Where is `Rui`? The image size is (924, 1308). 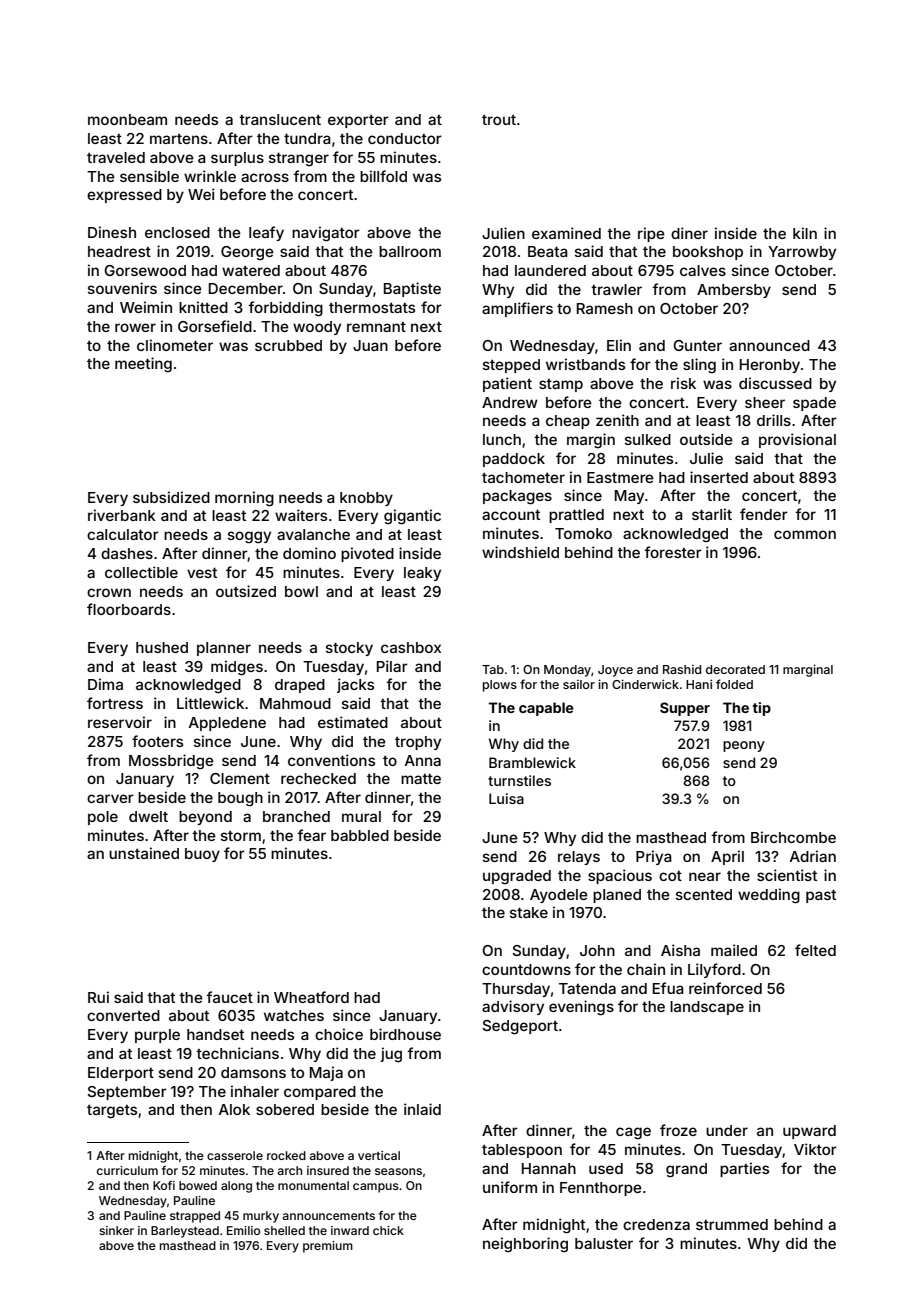 Rui is located at coordinates (98, 997).
